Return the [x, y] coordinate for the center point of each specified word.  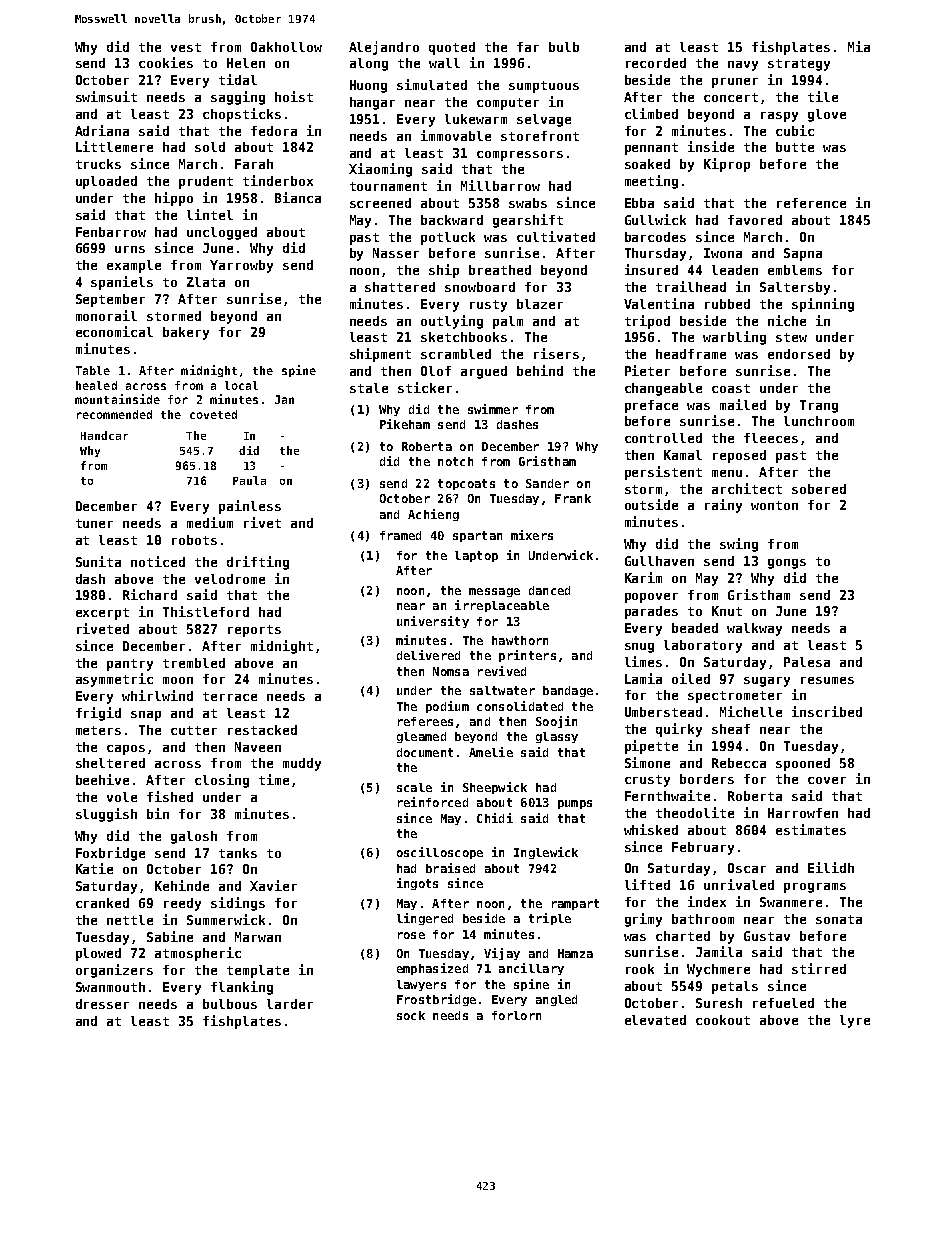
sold [210, 147]
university [433, 622]
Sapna [803, 254]
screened [380, 203]
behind [540, 370]
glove [827, 115]
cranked [102, 903]
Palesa [807, 662]
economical [114, 331]
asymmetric [114, 680]
